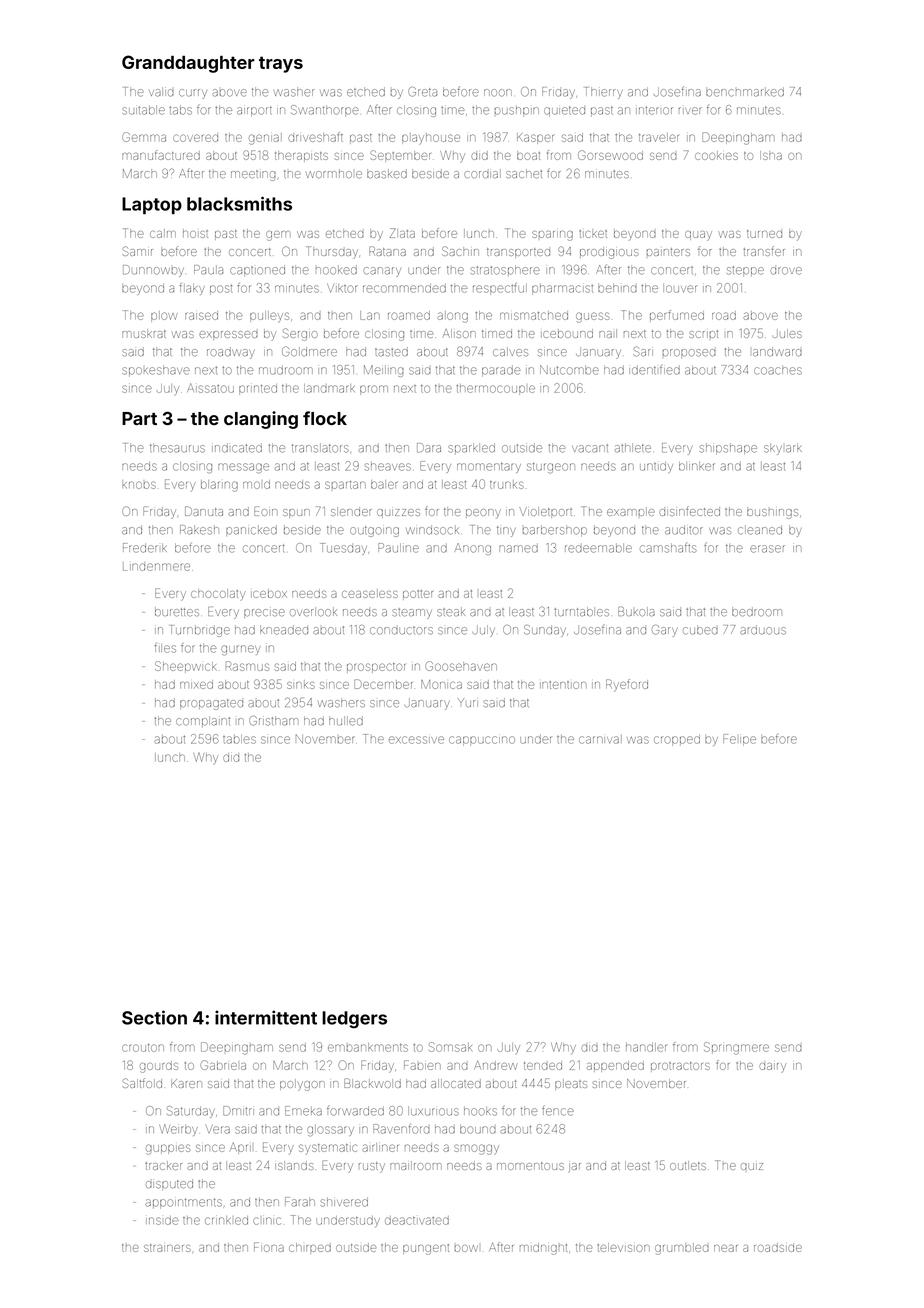 This document has width=924, height=1308. Describe the element at coordinates (654, 370) in the document. I see `identified` at that location.
